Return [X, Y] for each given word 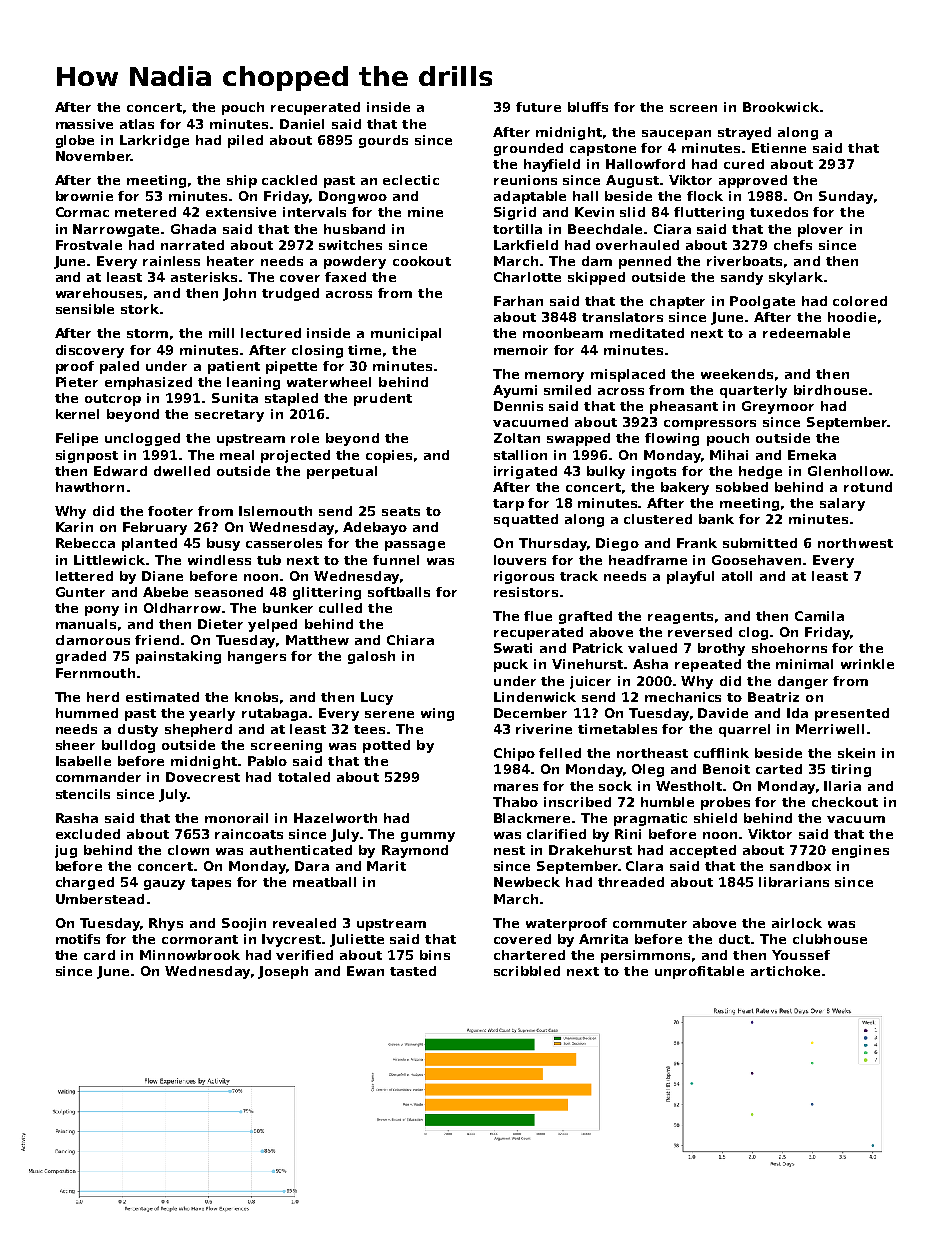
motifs [78, 939]
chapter [677, 302]
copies [389, 456]
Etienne [779, 148]
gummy [428, 837]
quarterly [753, 391]
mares [516, 787]
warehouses [99, 293]
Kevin [594, 212]
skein [856, 753]
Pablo [267, 761]
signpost [87, 456]
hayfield [552, 165]
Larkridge [154, 141]
